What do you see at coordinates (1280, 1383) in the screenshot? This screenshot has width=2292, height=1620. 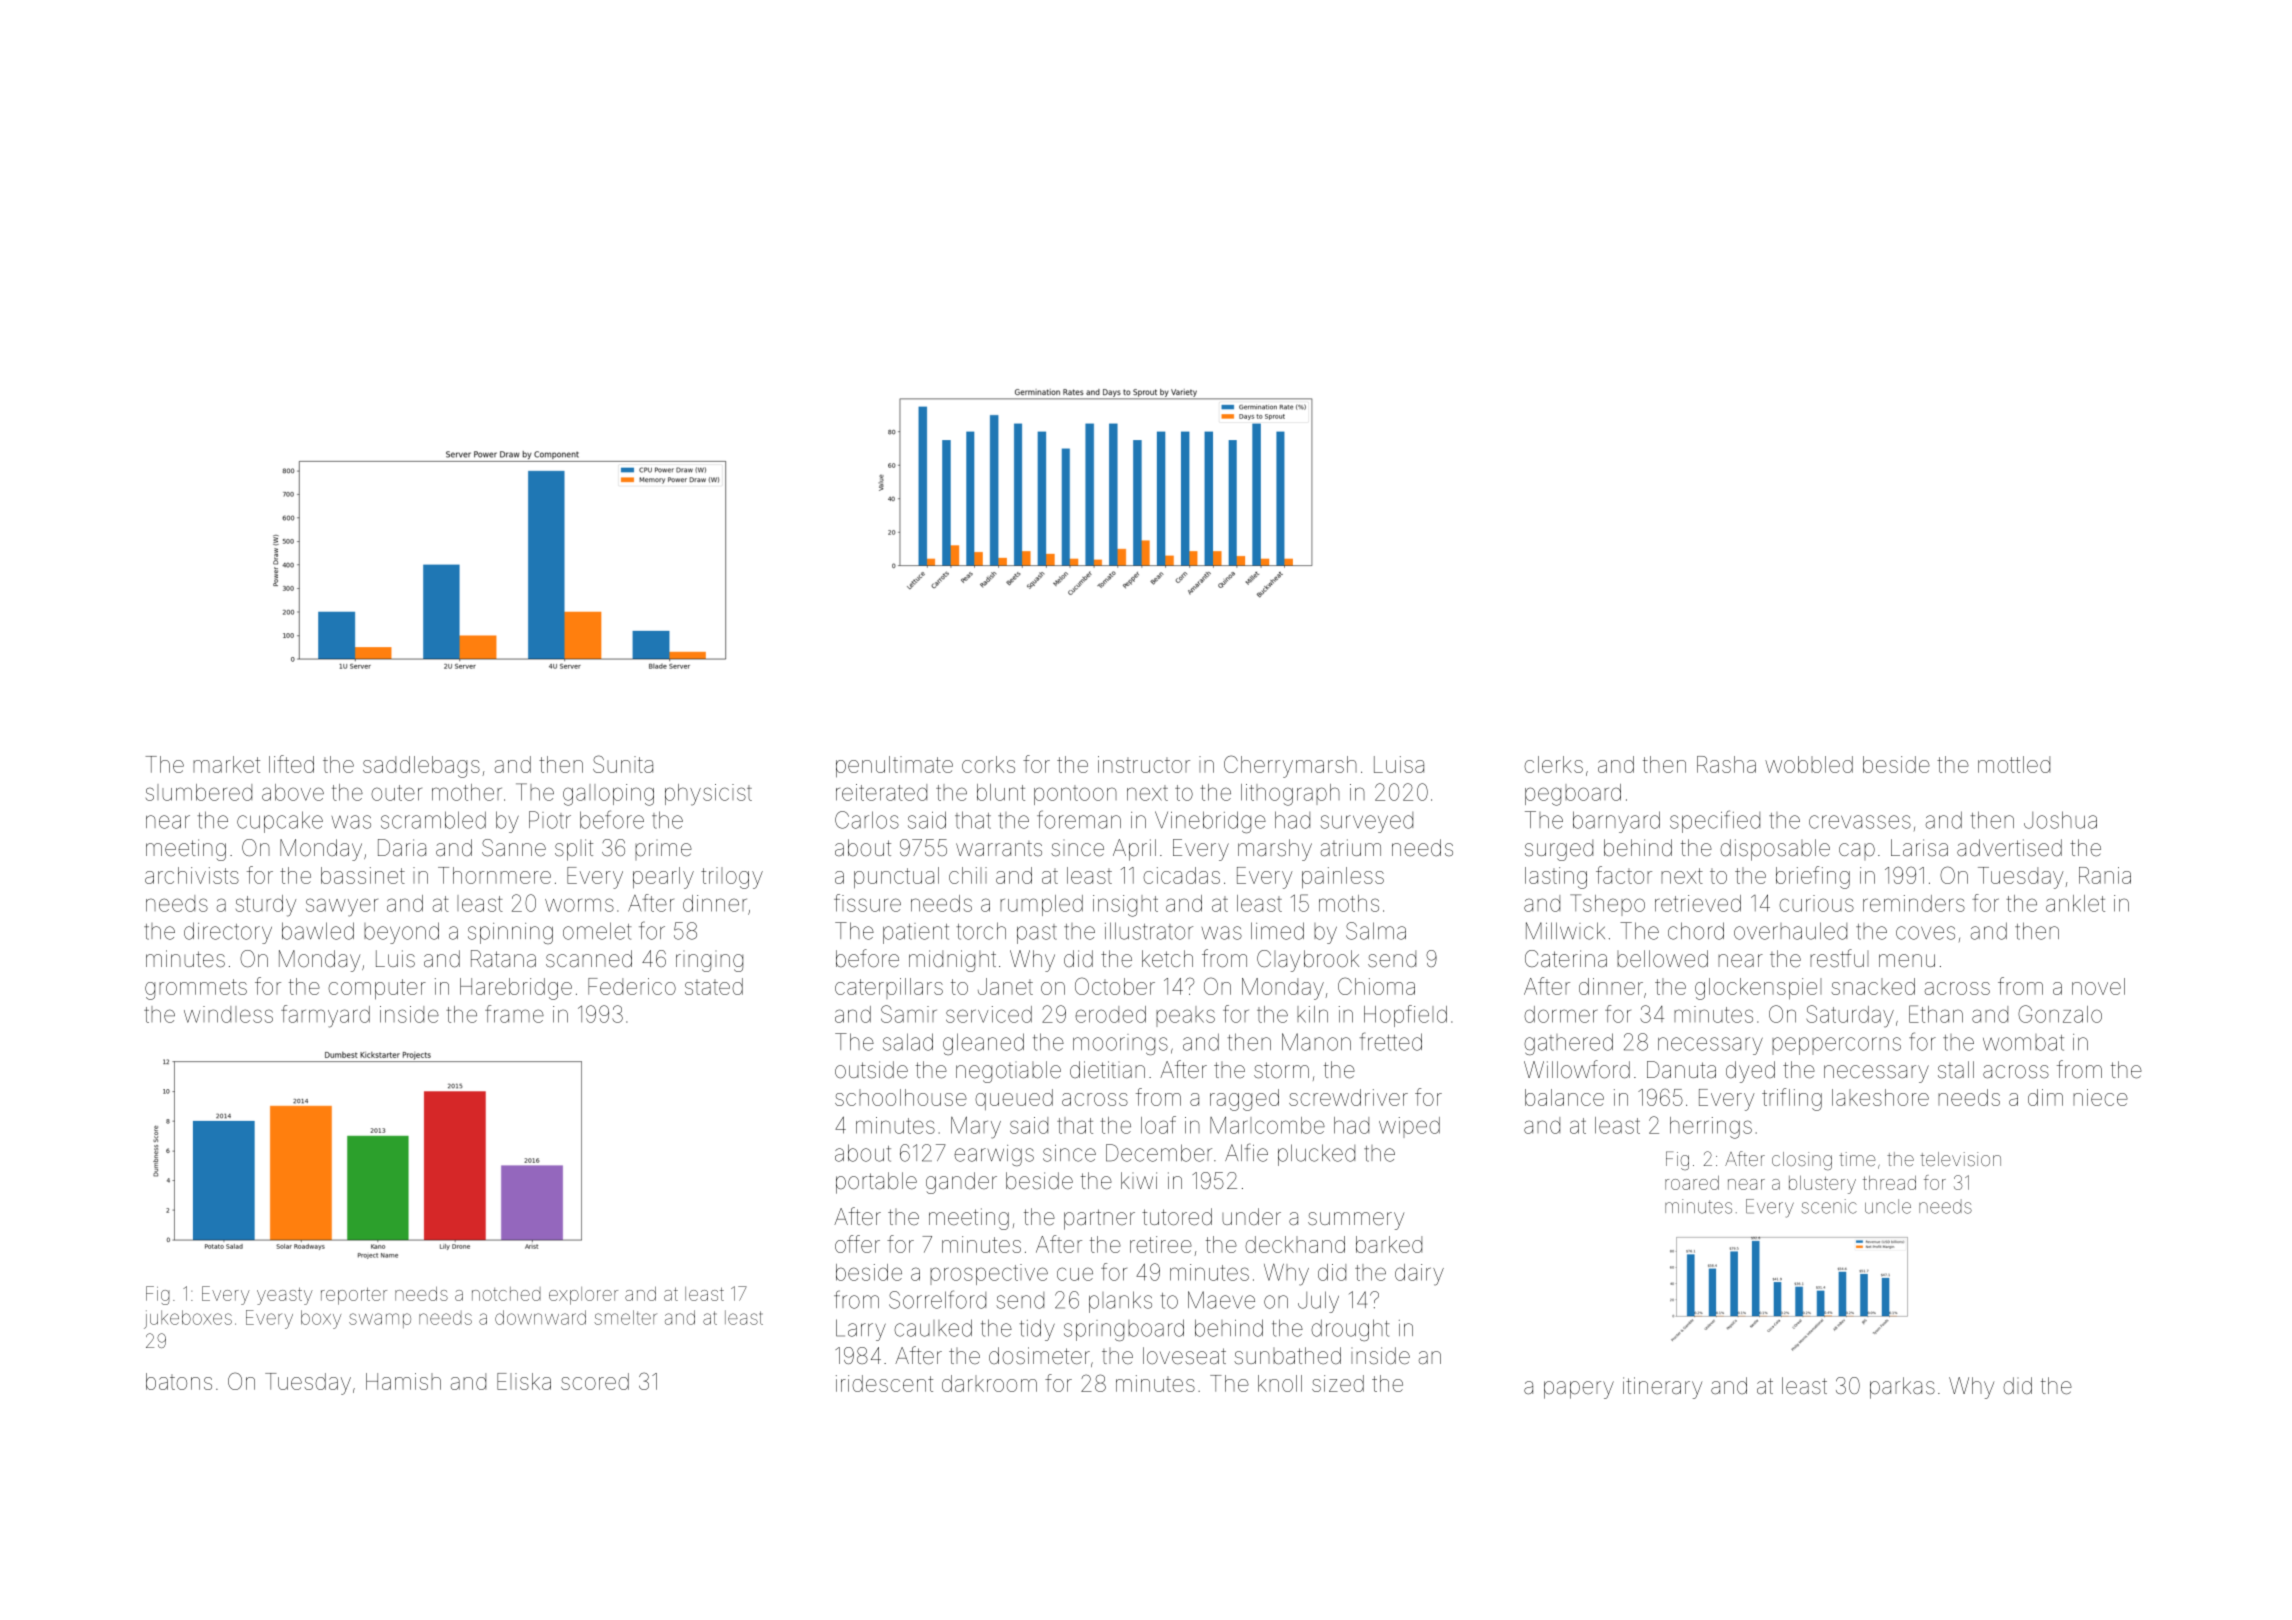 I see `knoll` at bounding box center [1280, 1383].
